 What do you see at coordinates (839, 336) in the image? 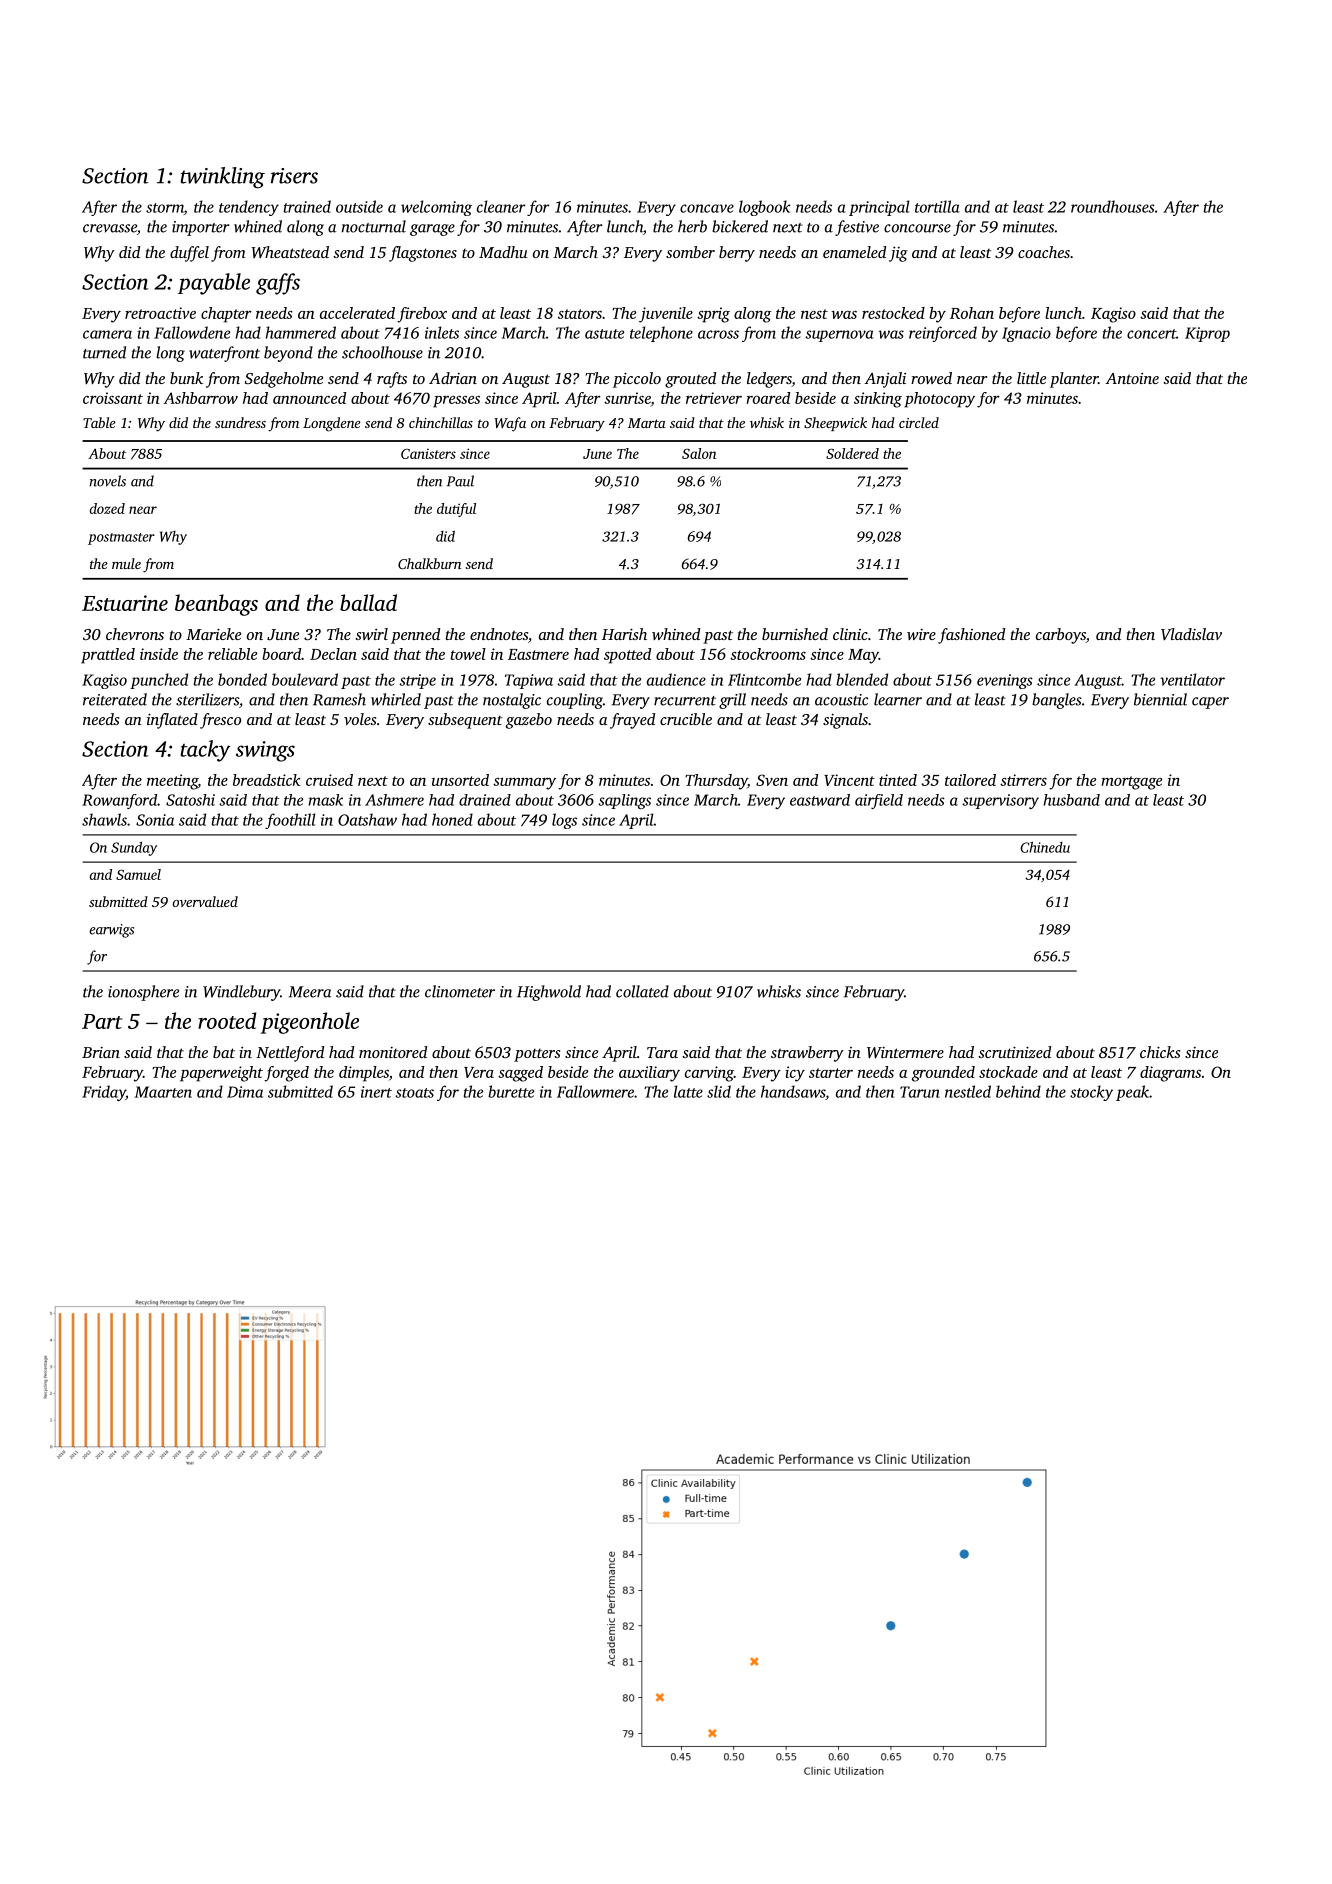
I see `supernova` at bounding box center [839, 336].
